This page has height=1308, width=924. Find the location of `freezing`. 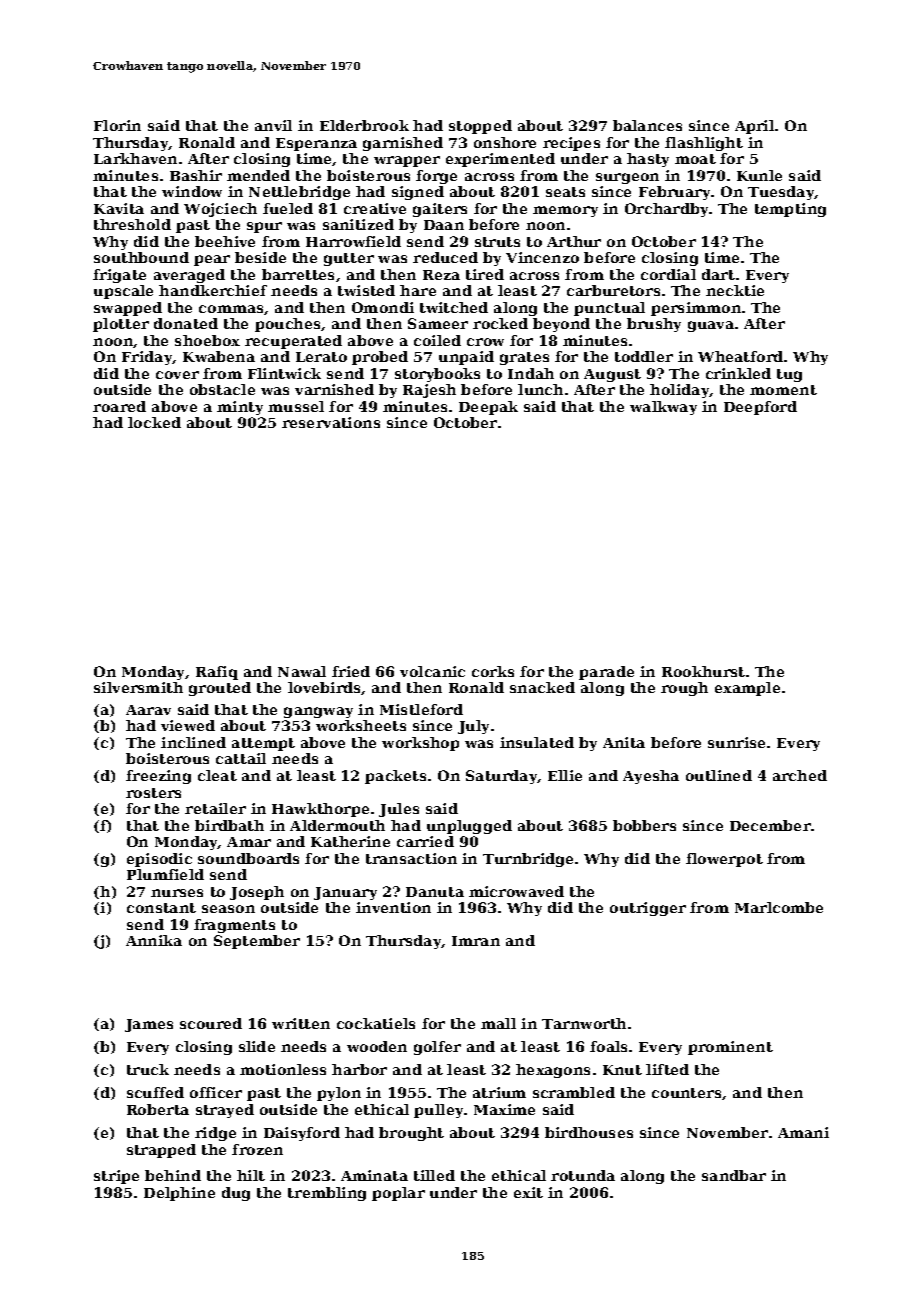

freezing is located at coordinates (158, 777).
